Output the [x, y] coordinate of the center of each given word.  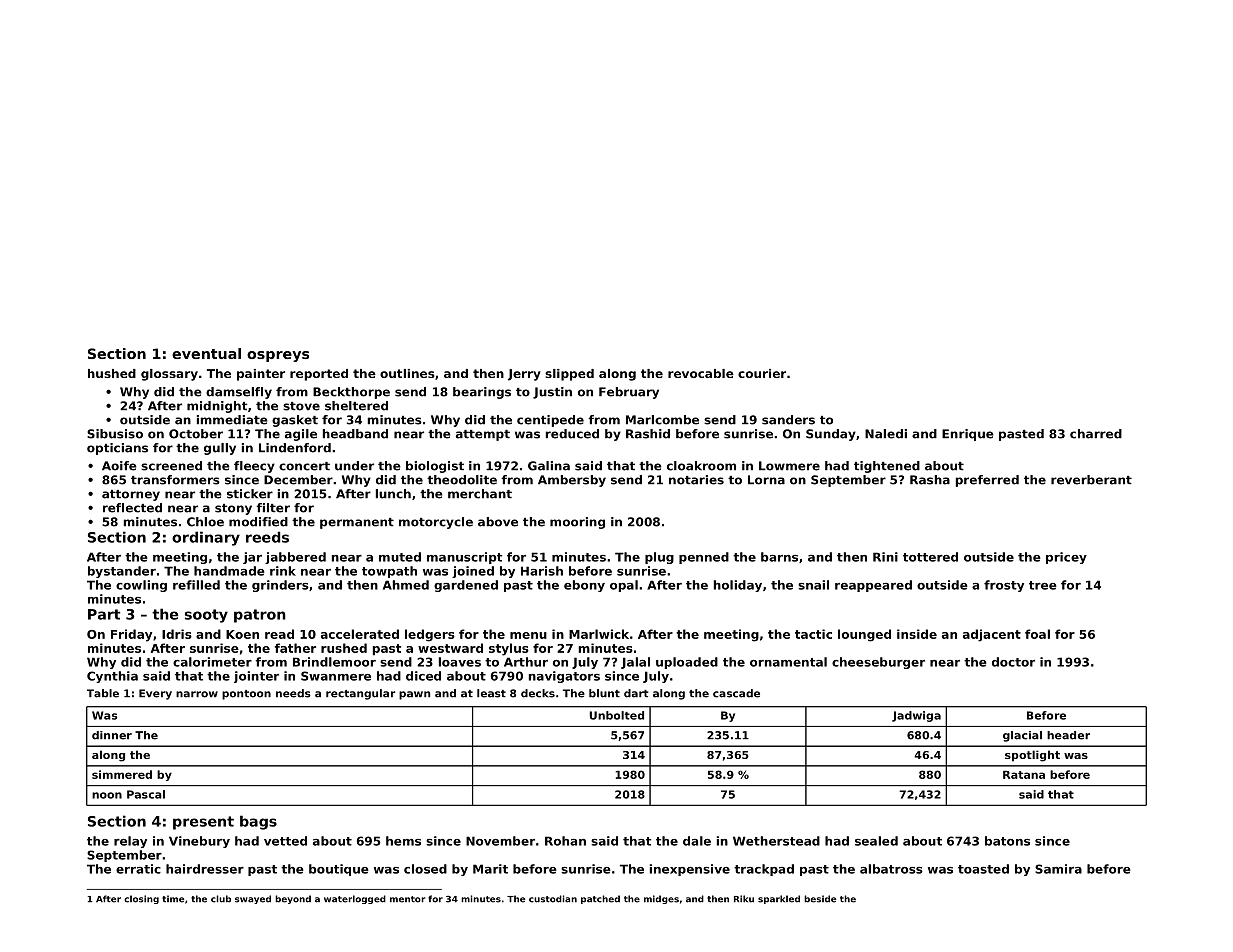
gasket [295, 421]
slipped [569, 375]
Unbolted [616, 715]
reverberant [1091, 480]
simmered [122, 774]
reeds [267, 537]
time [173, 899]
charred [1096, 434]
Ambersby [572, 481]
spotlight [1032, 756]
